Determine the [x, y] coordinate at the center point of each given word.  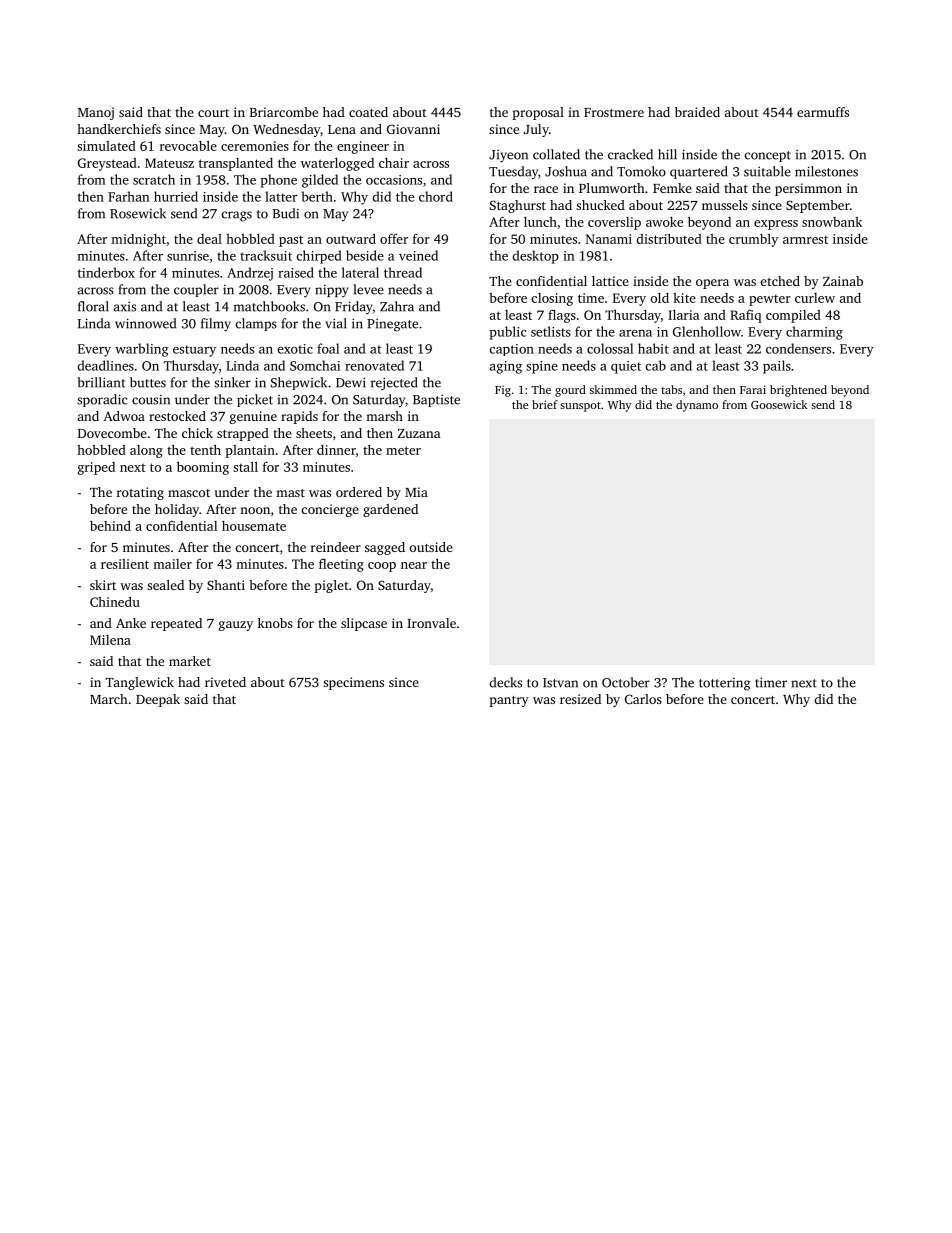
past [291, 241]
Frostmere [614, 112]
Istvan [560, 683]
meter [403, 450]
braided [697, 112]
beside [365, 255]
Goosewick [779, 404]
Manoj [96, 113]
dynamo [697, 406]
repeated [176, 624]
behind [110, 525]
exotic [295, 349]
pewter [770, 300]
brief [545, 404]
